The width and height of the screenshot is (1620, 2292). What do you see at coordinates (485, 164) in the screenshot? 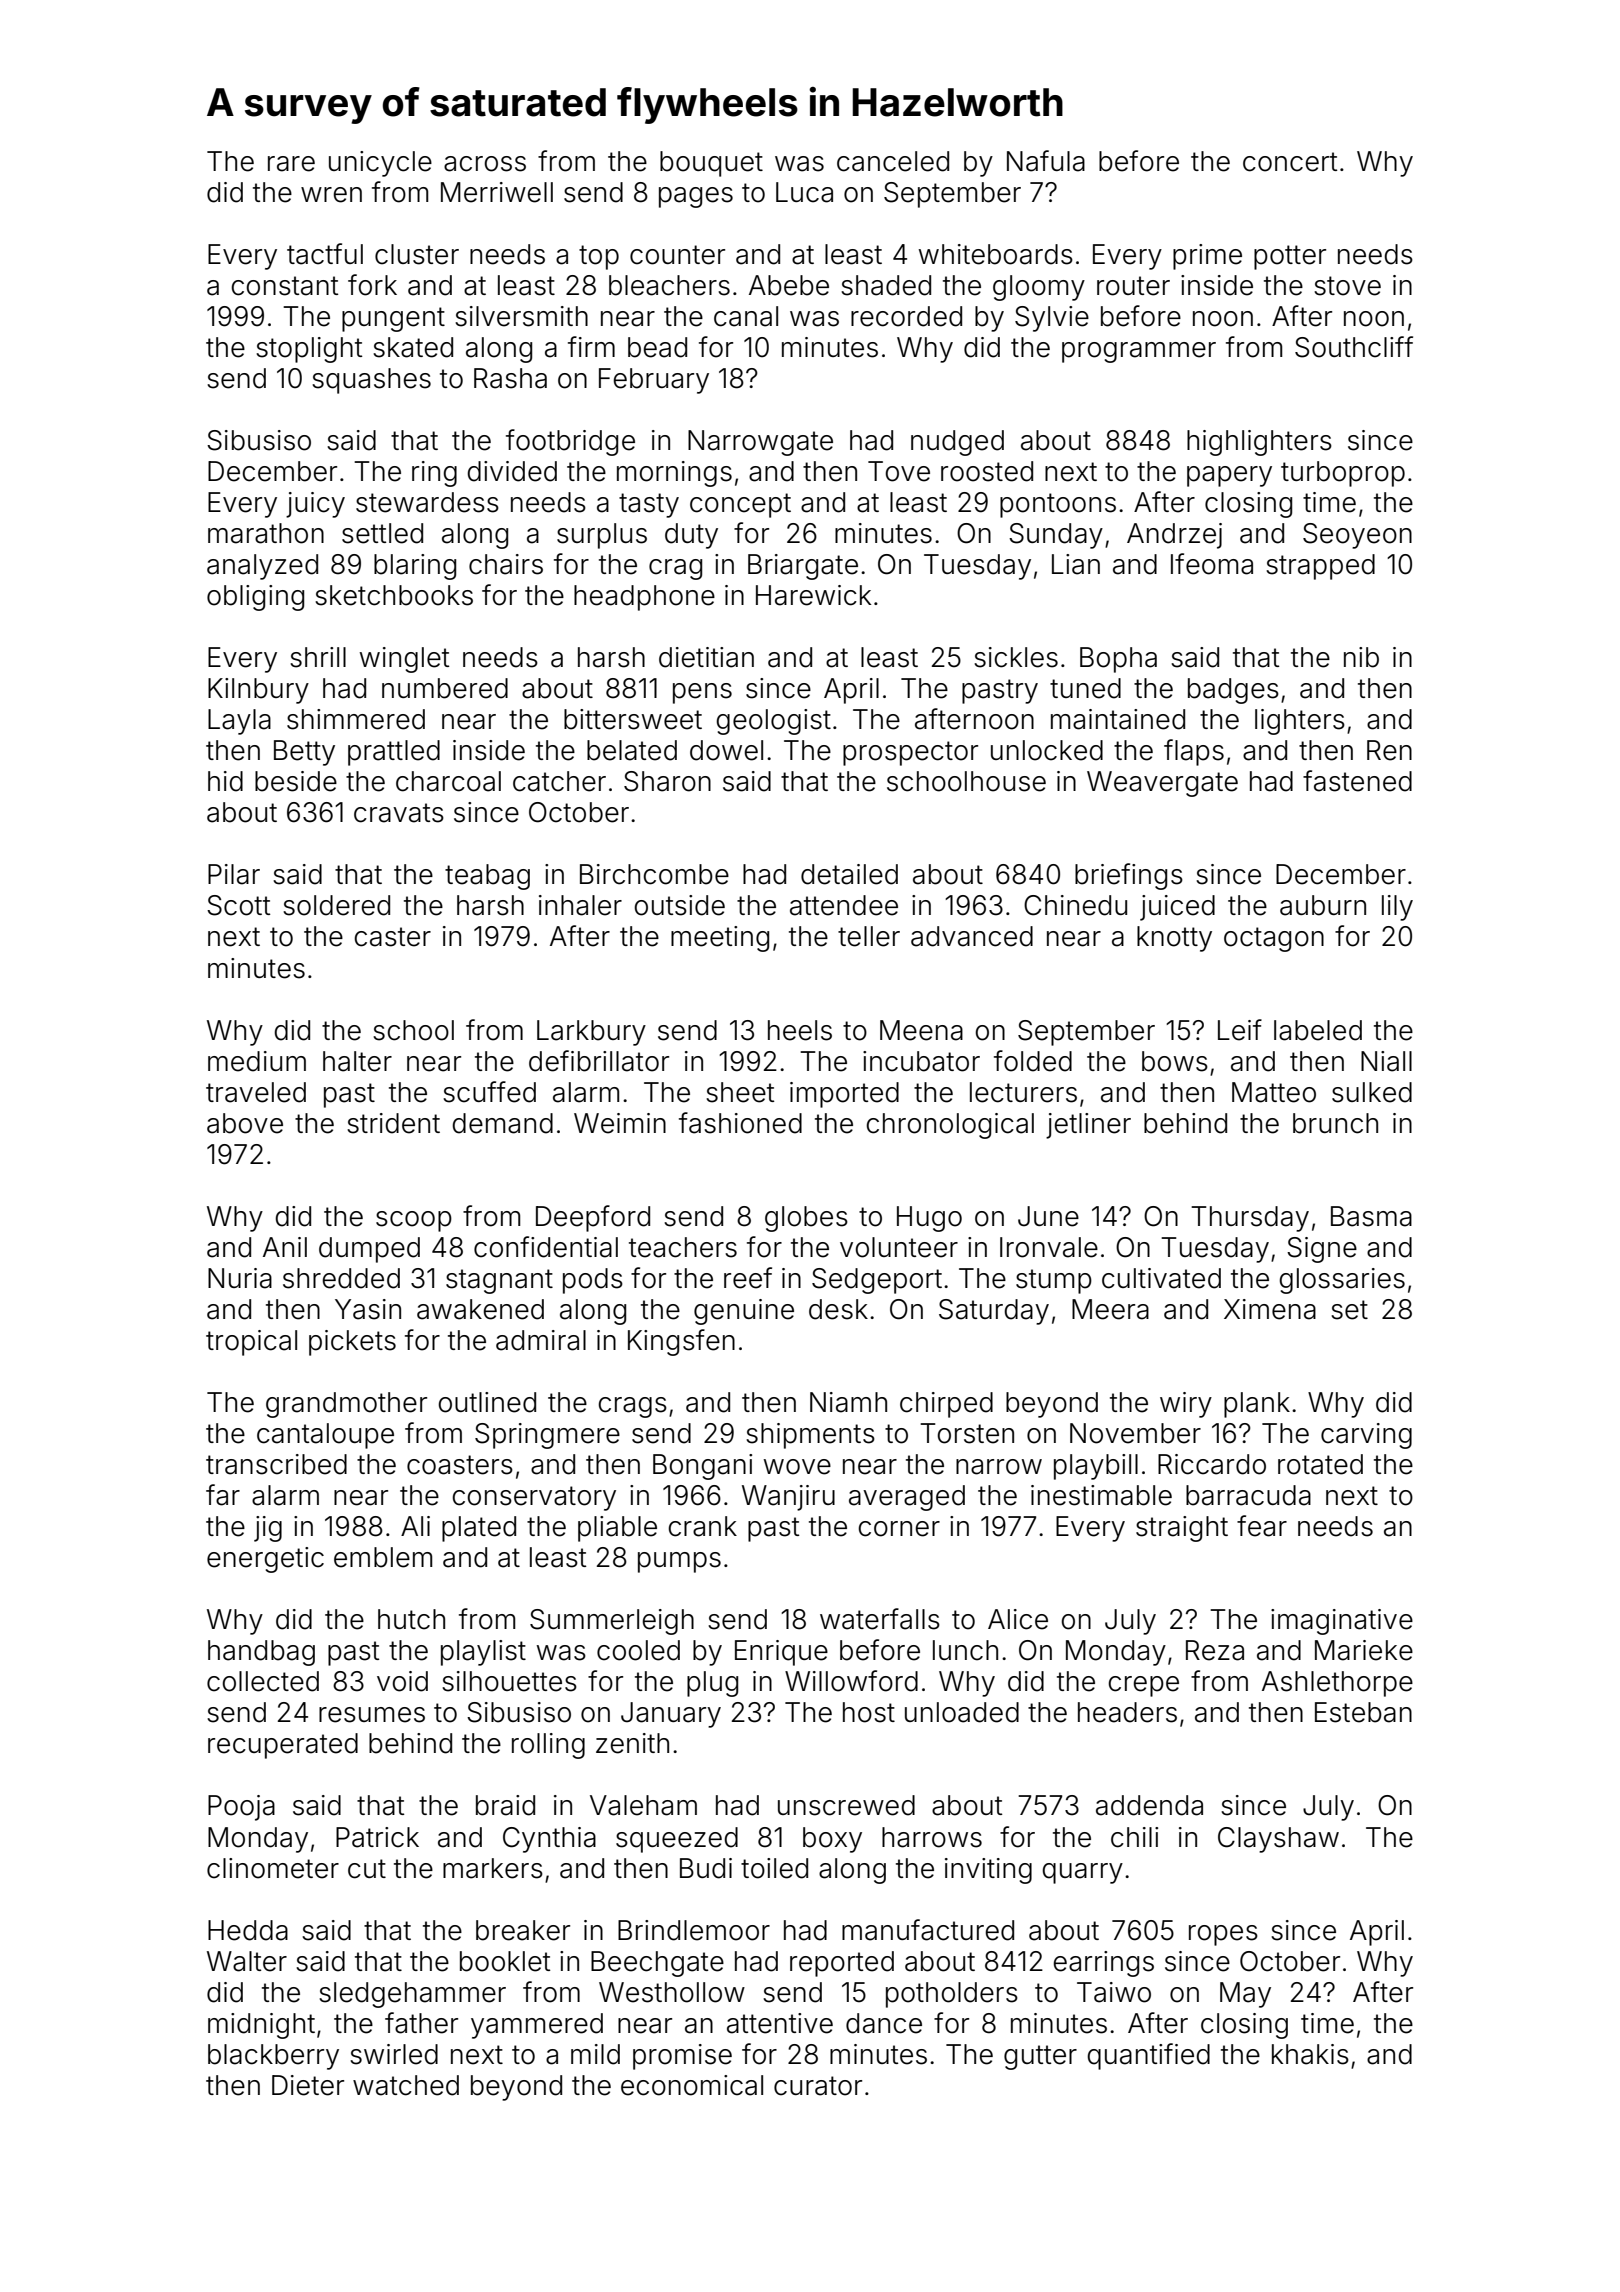
I see `across` at bounding box center [485, 164].
